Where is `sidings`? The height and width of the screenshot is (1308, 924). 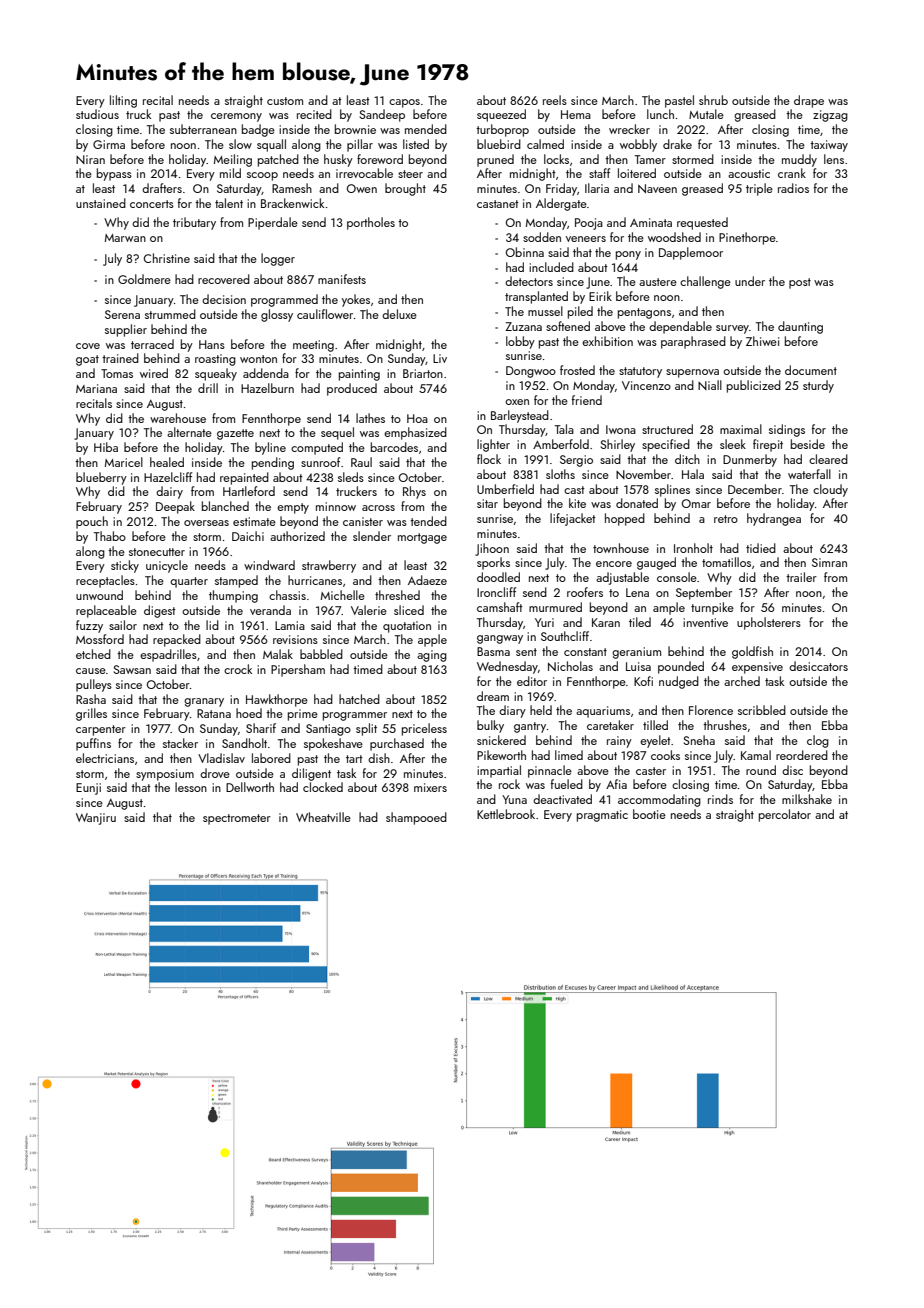
sidings is located at coordinates (787, 430).
